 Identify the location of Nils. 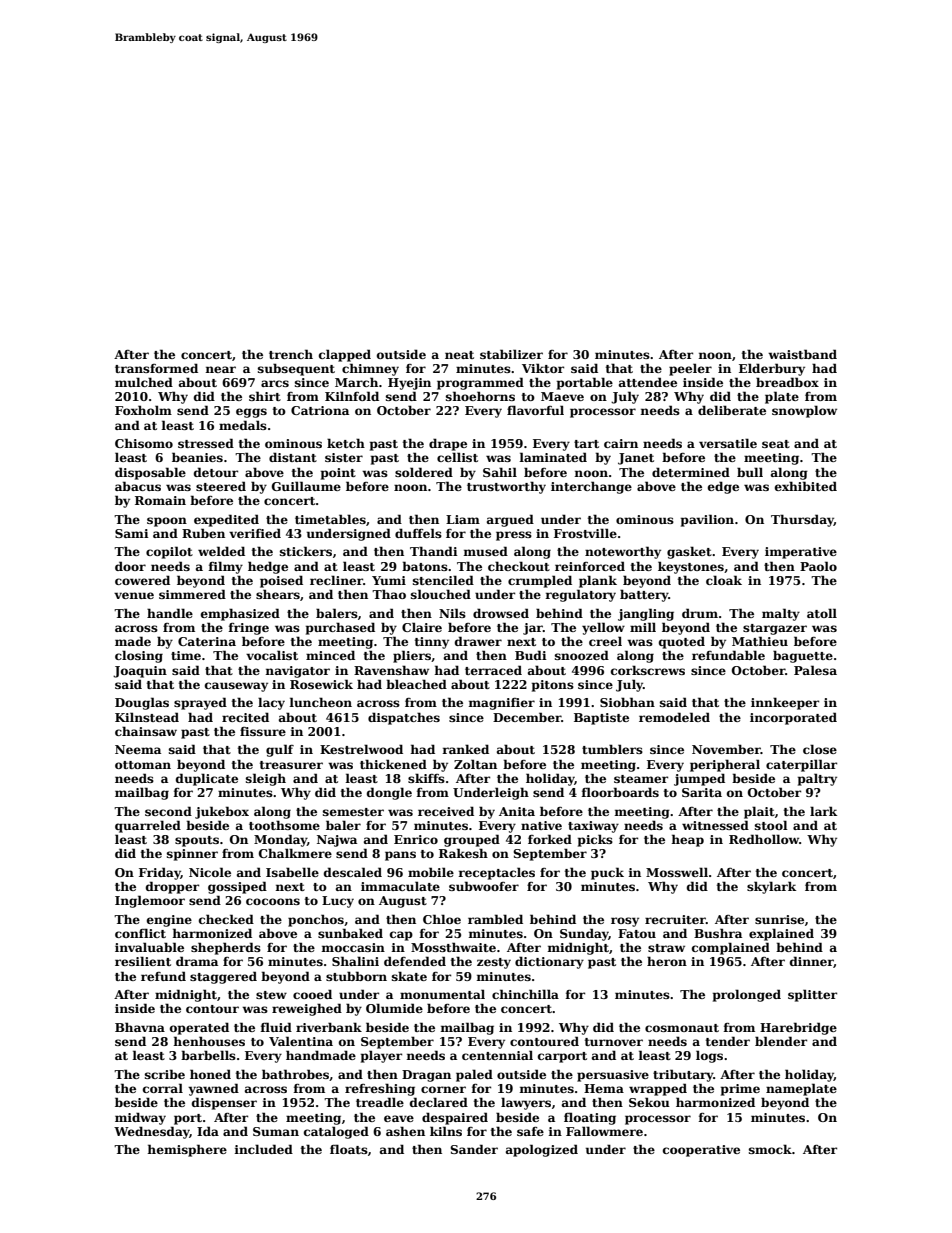
(452, 613).
